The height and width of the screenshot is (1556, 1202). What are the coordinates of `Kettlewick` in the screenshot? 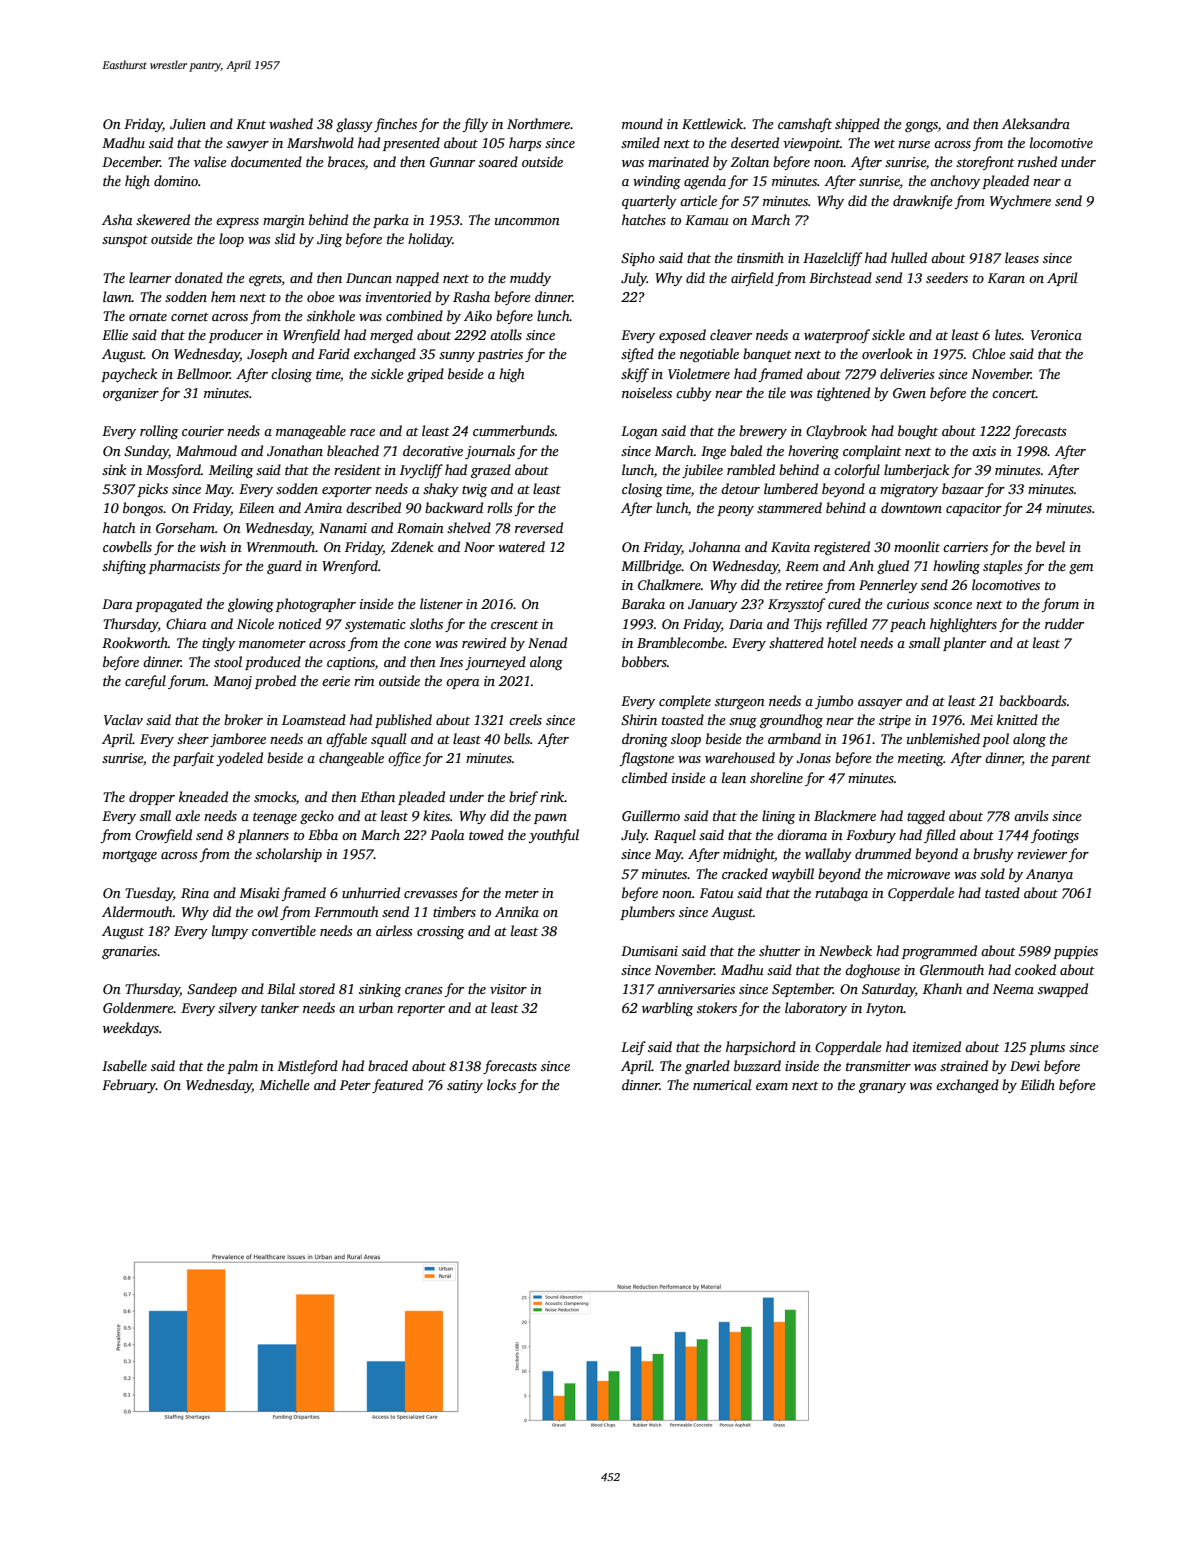 It's located at (713, 123).
